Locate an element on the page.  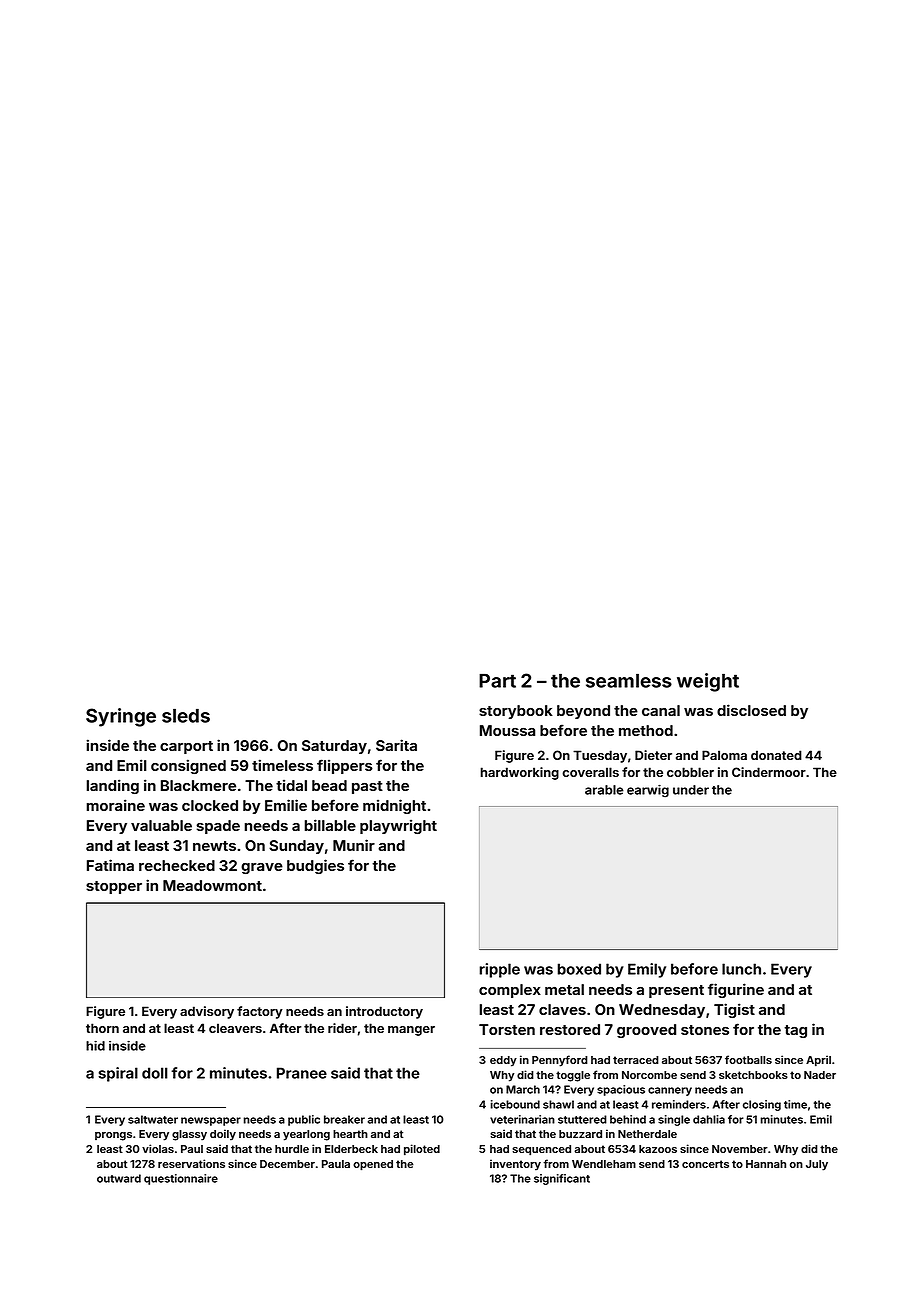
tag is located at coordinates (795, 1031).
